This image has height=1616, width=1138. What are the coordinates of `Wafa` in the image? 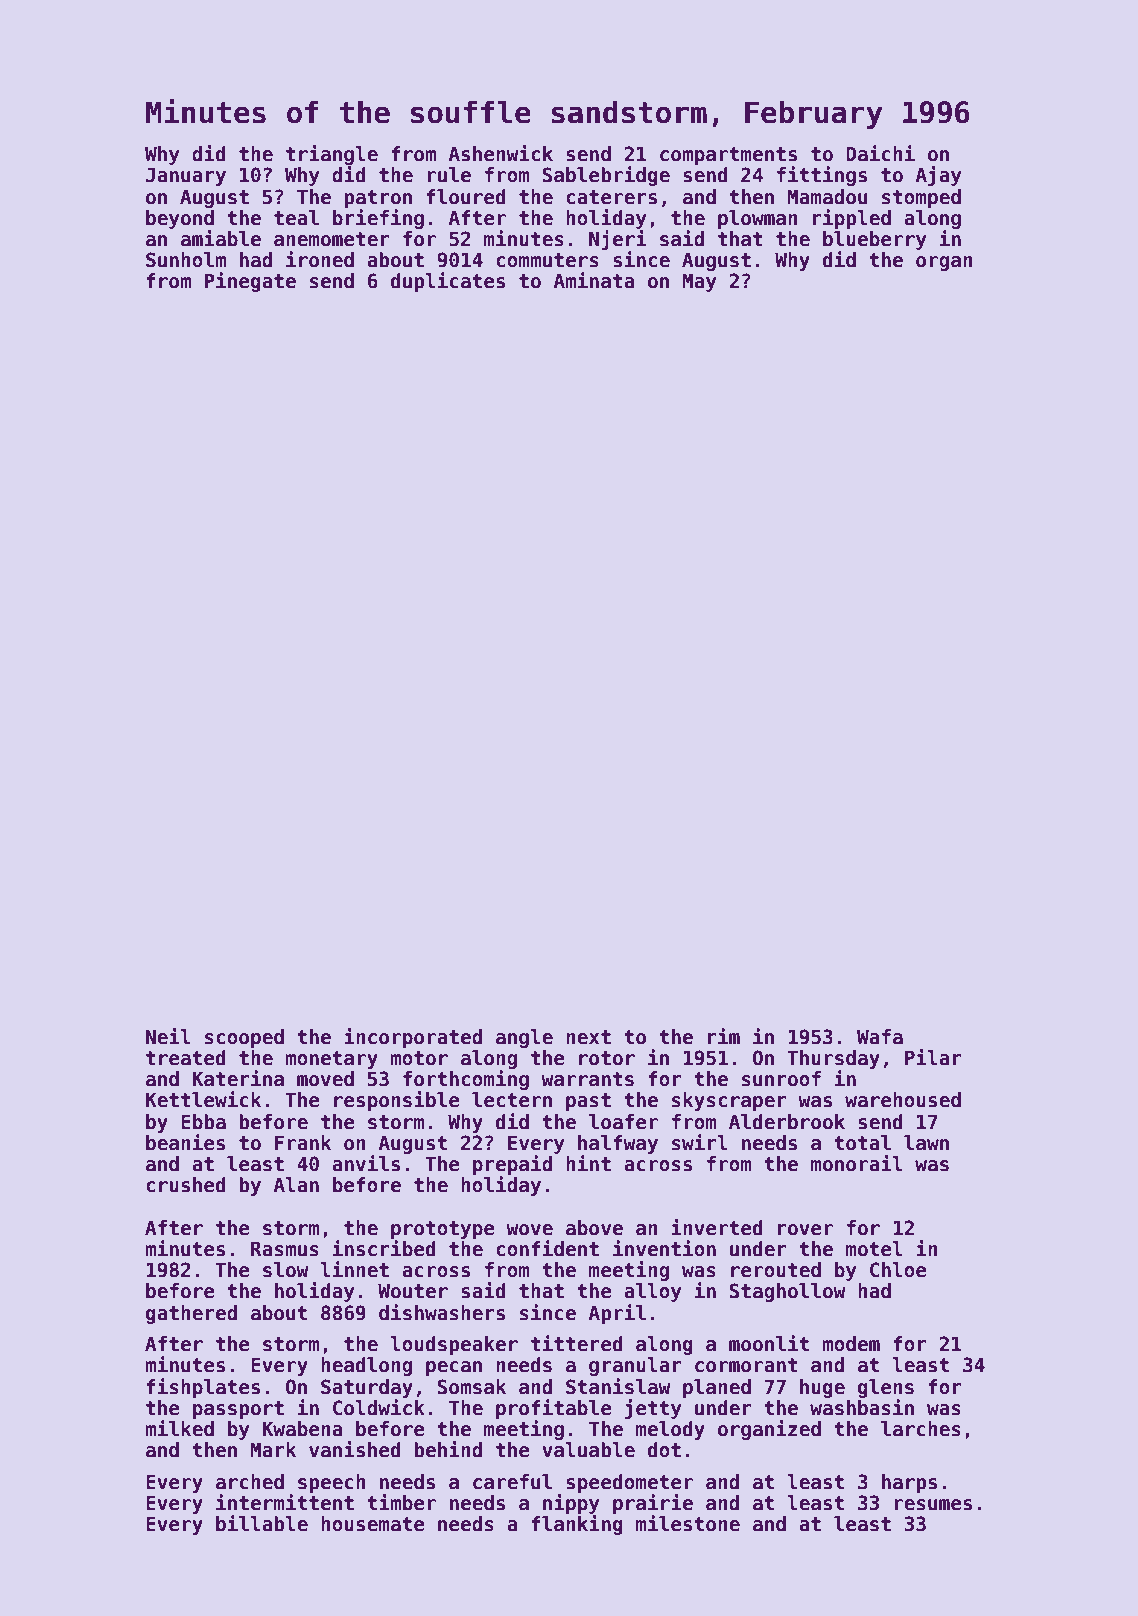 It's located at (880, 1037).
